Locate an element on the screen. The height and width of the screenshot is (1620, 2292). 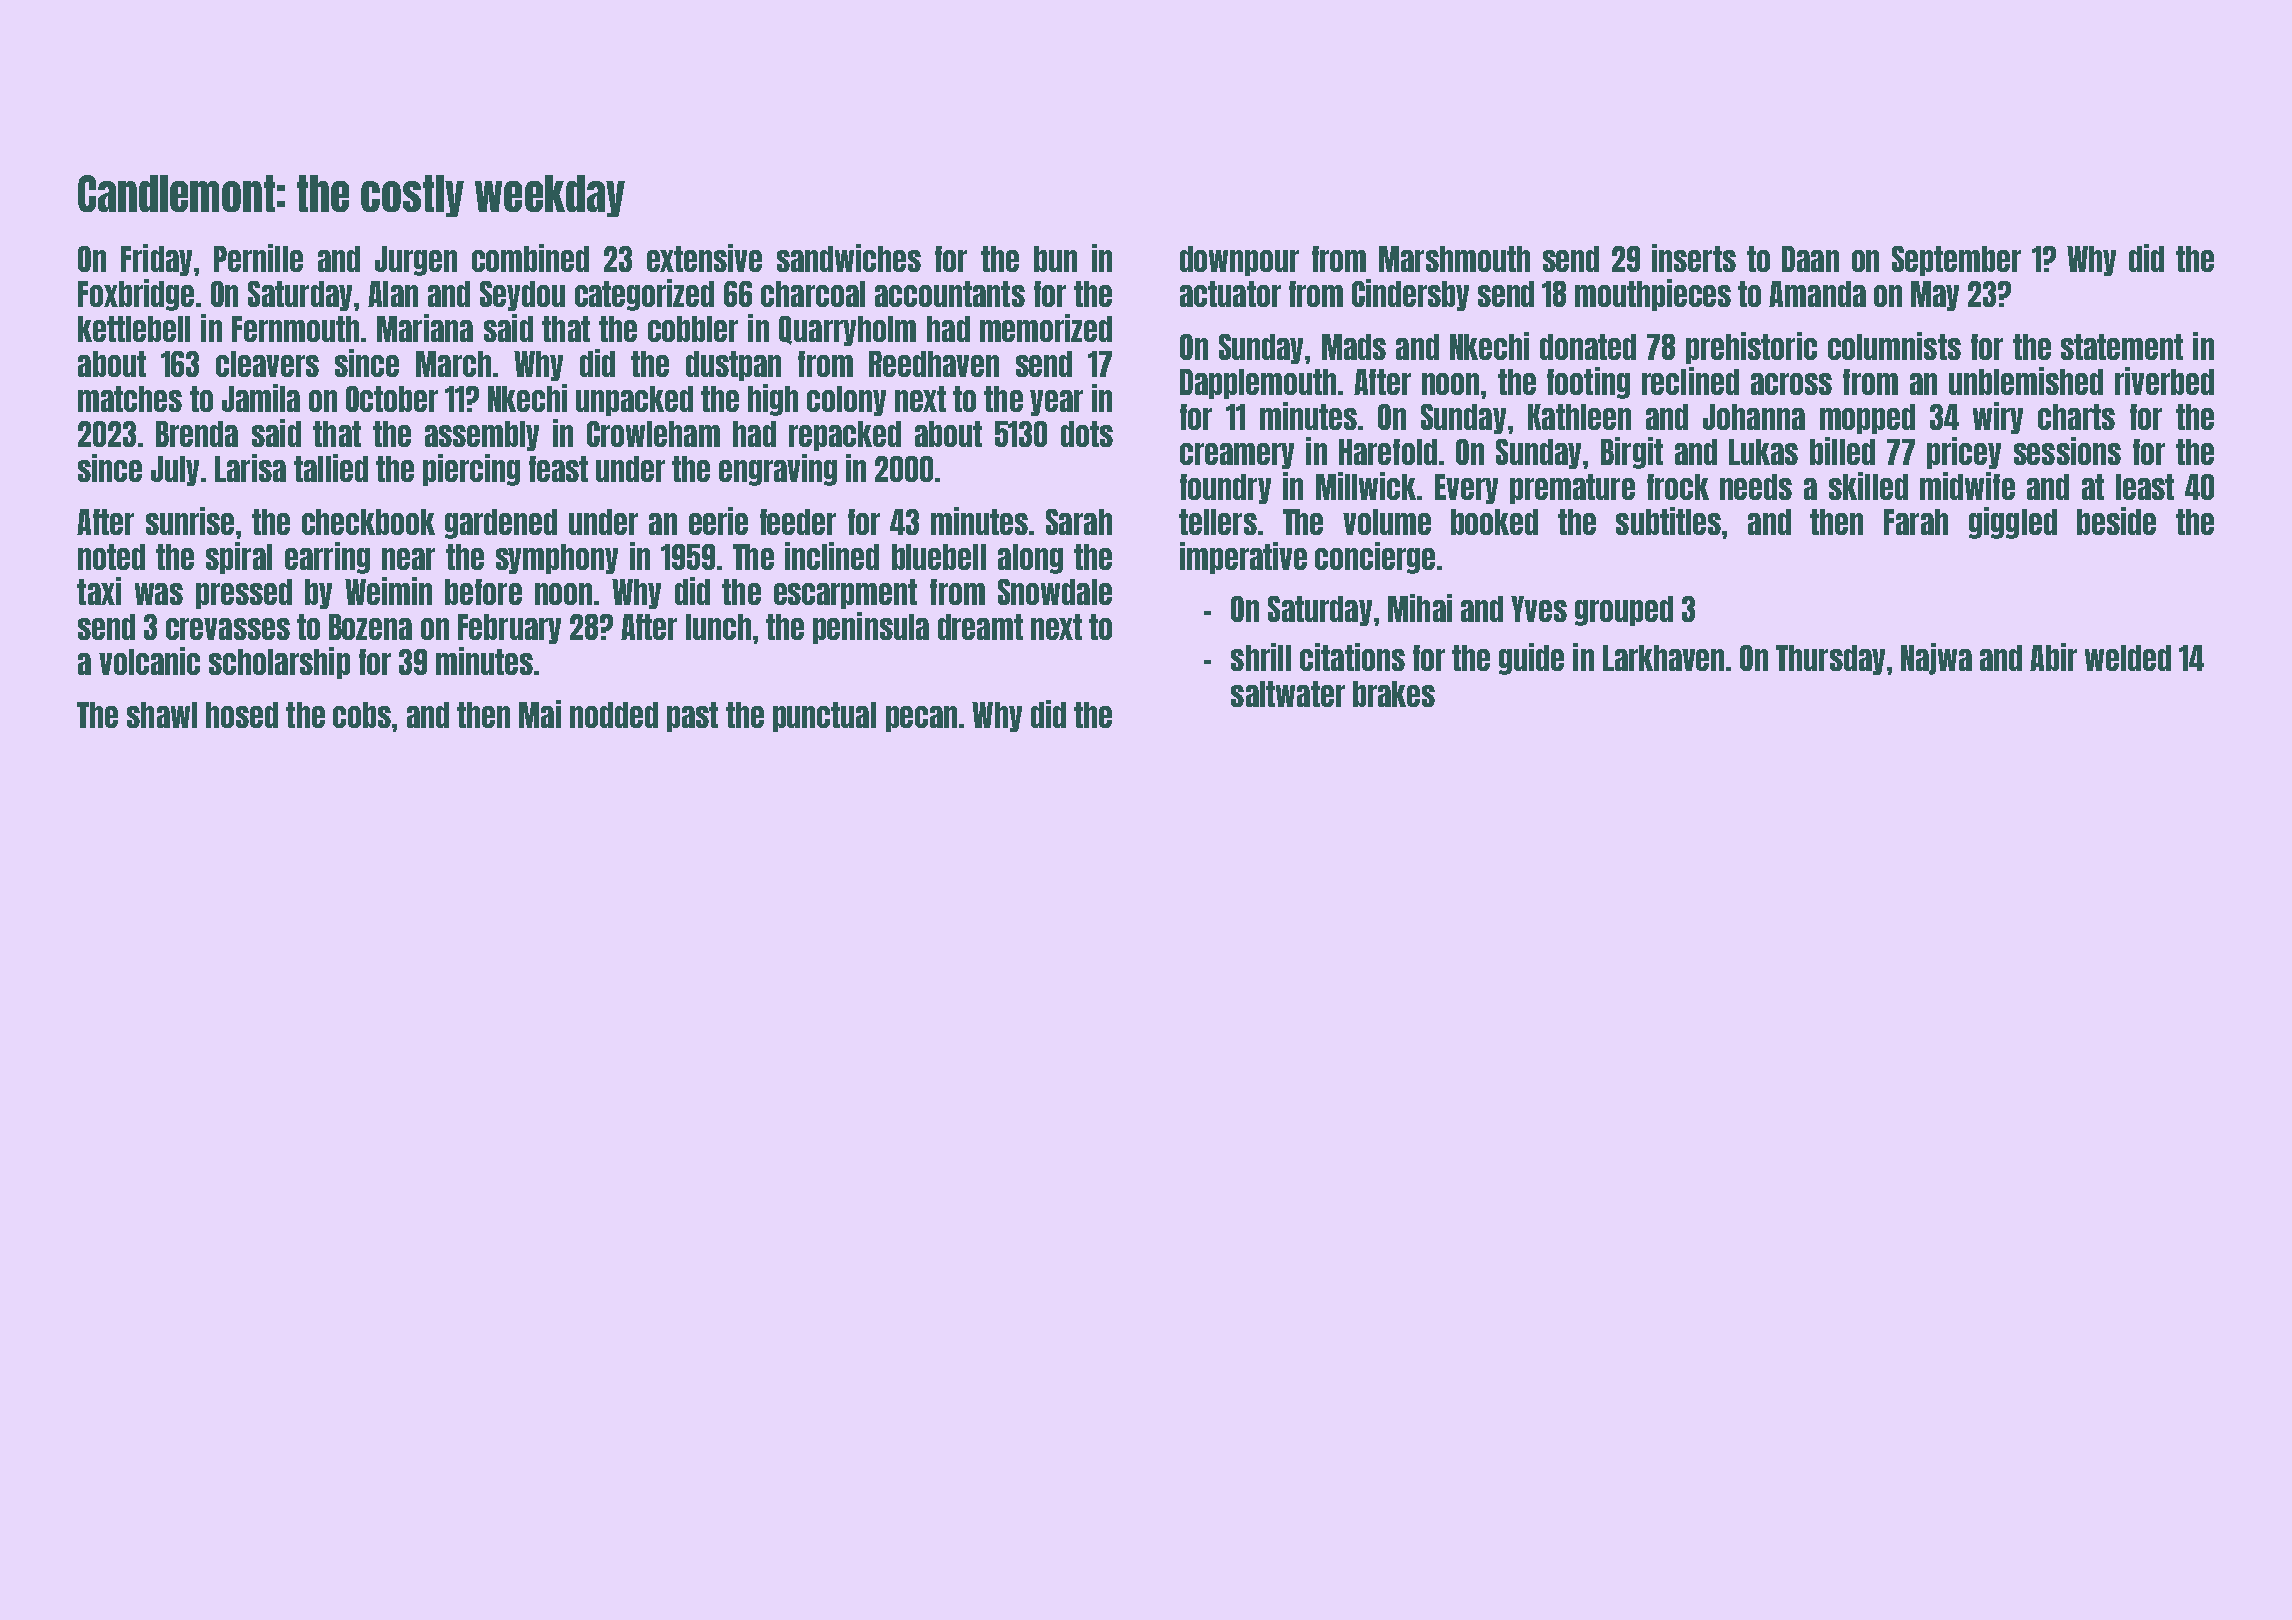
Lukas is located at coordinates (1763, 452).
